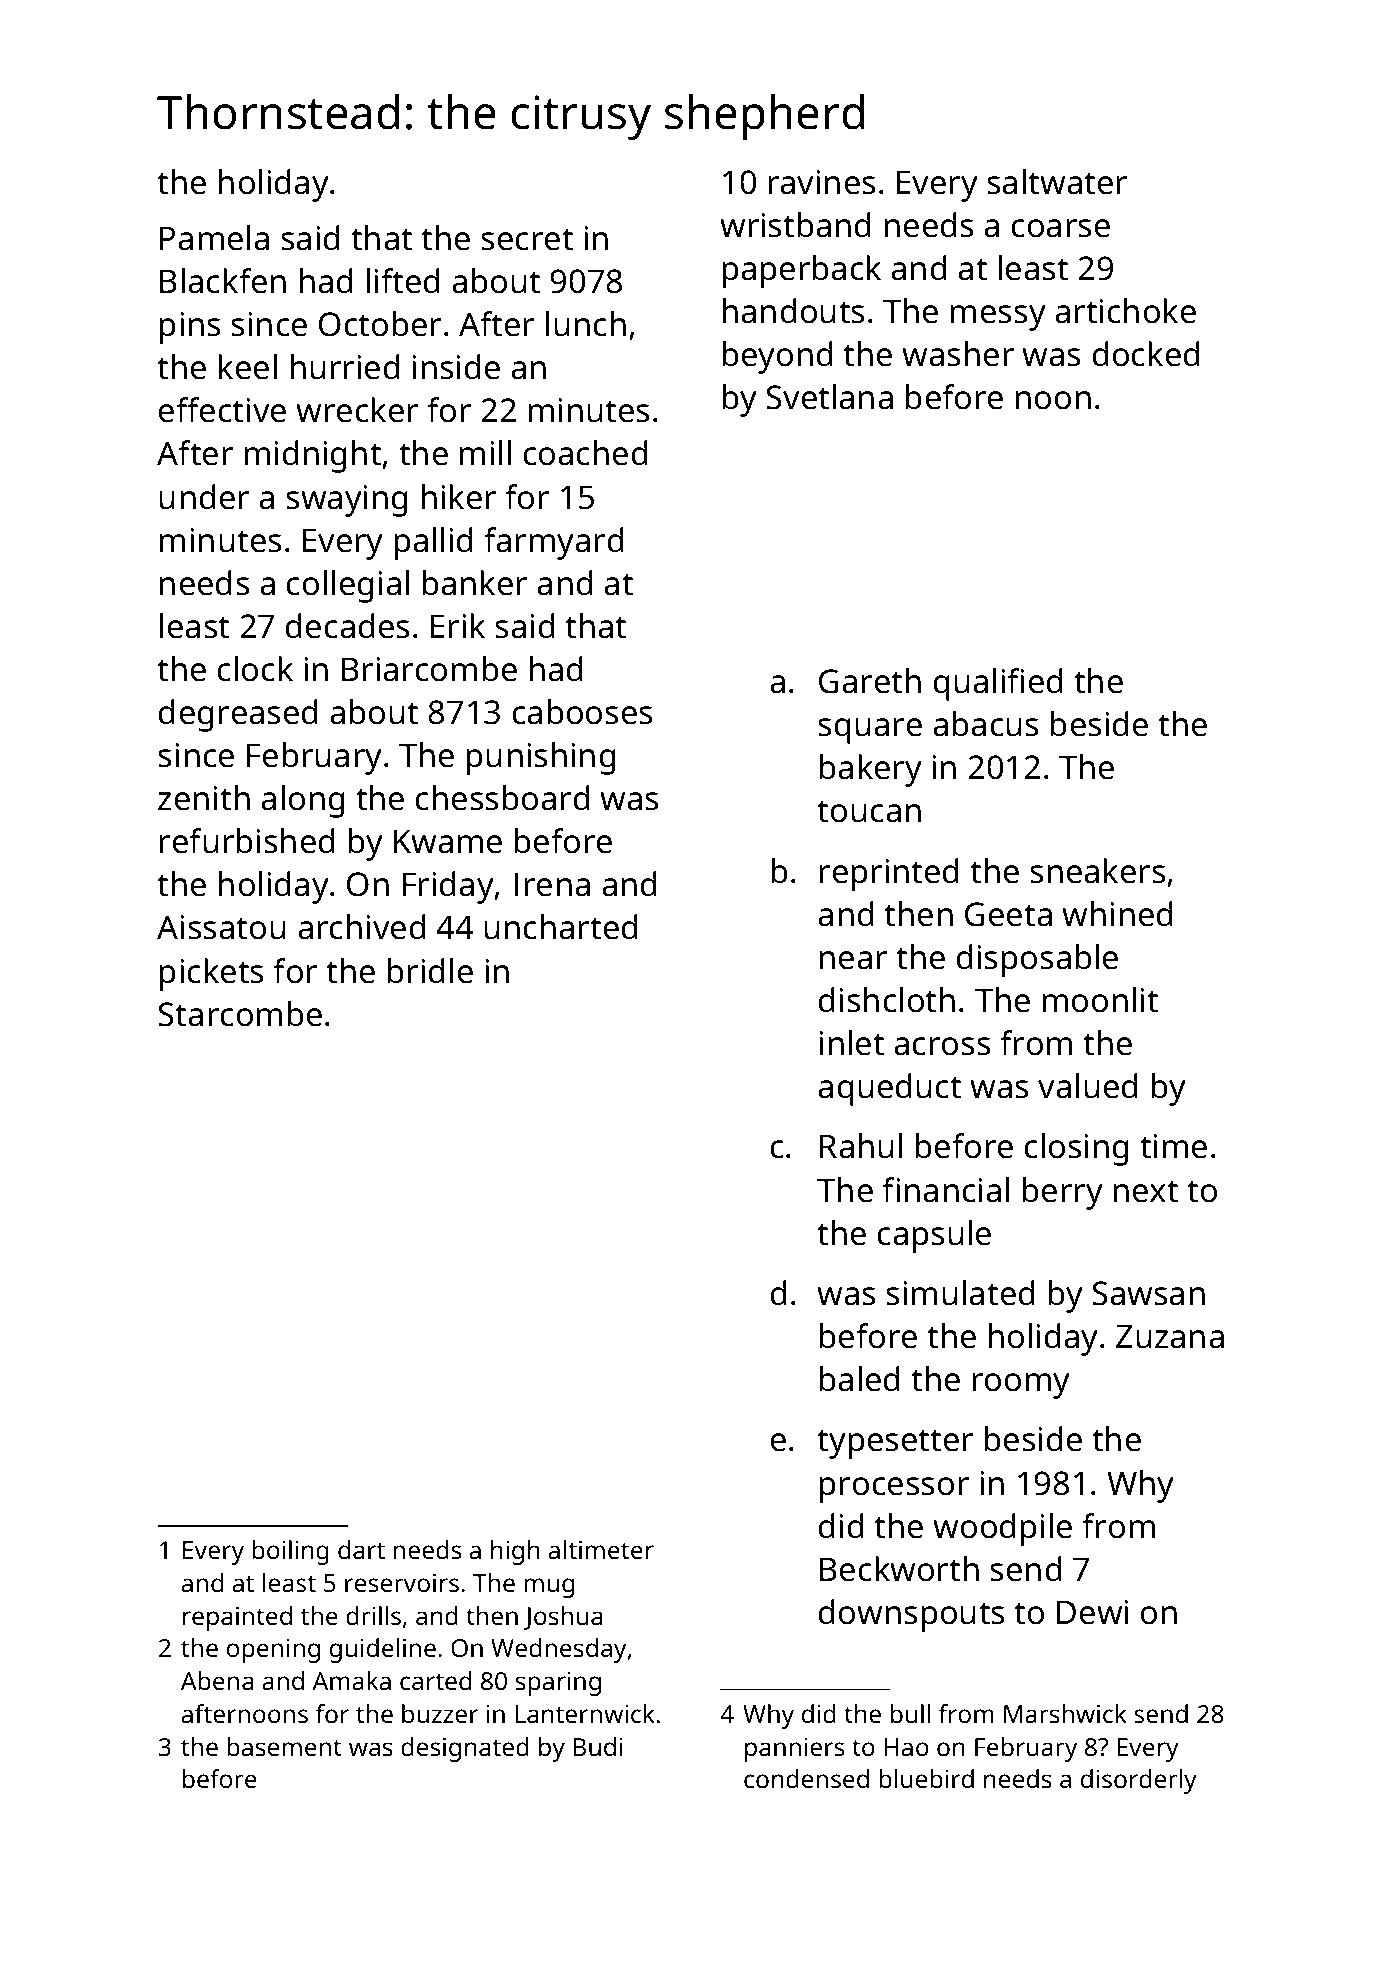 This page has height=1969, width=1386. I want to click on designated, so click(465, 1749).
